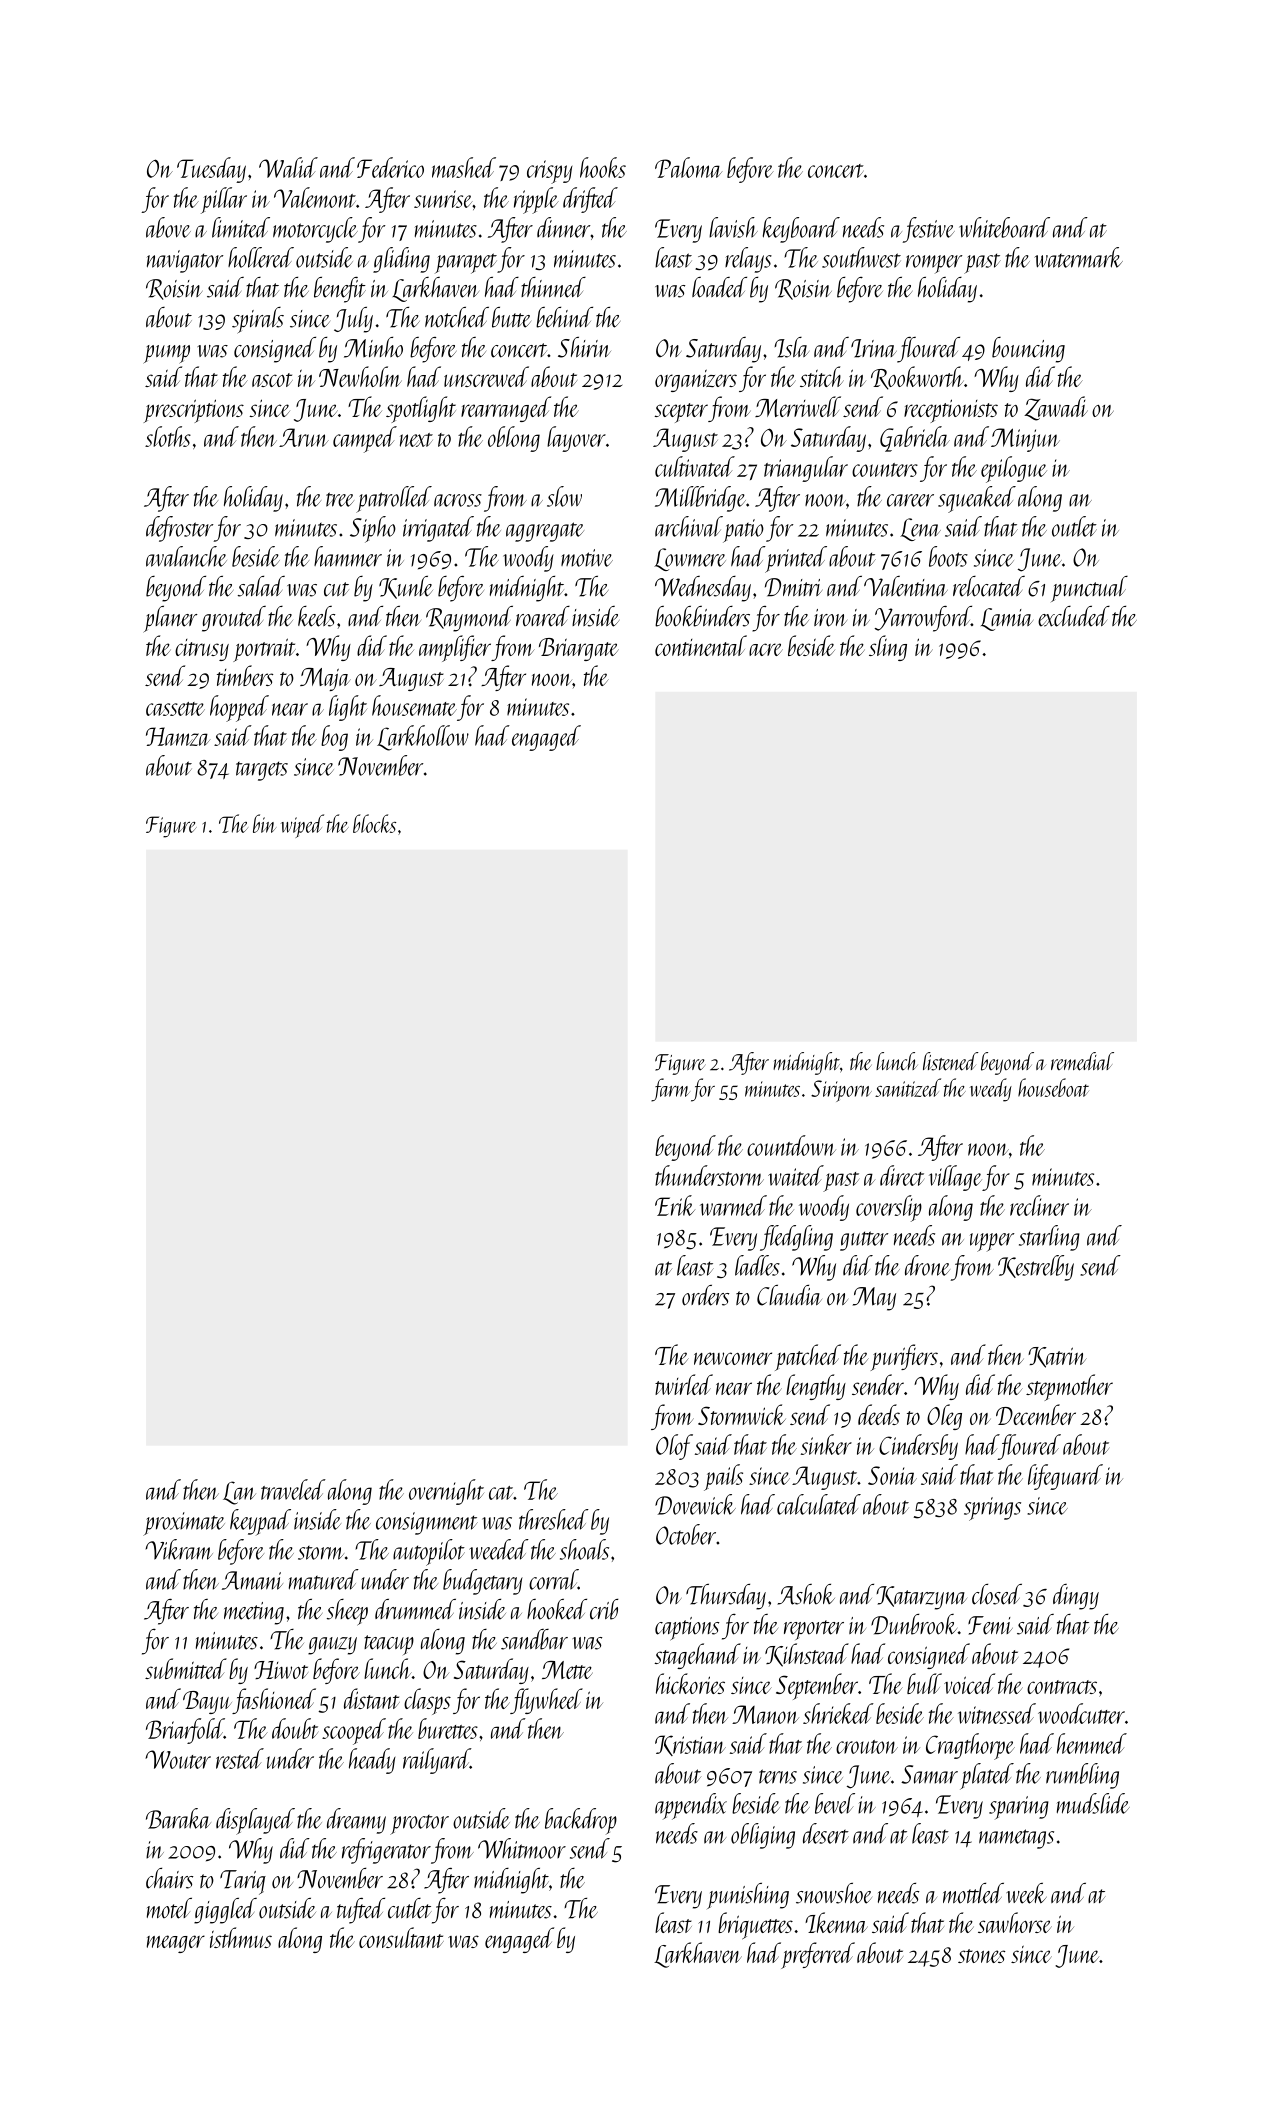 The height and width of the page is (2113, 1283). Describe the element at coordinates (950, 1061) in the page. I see `listened` at that location.
